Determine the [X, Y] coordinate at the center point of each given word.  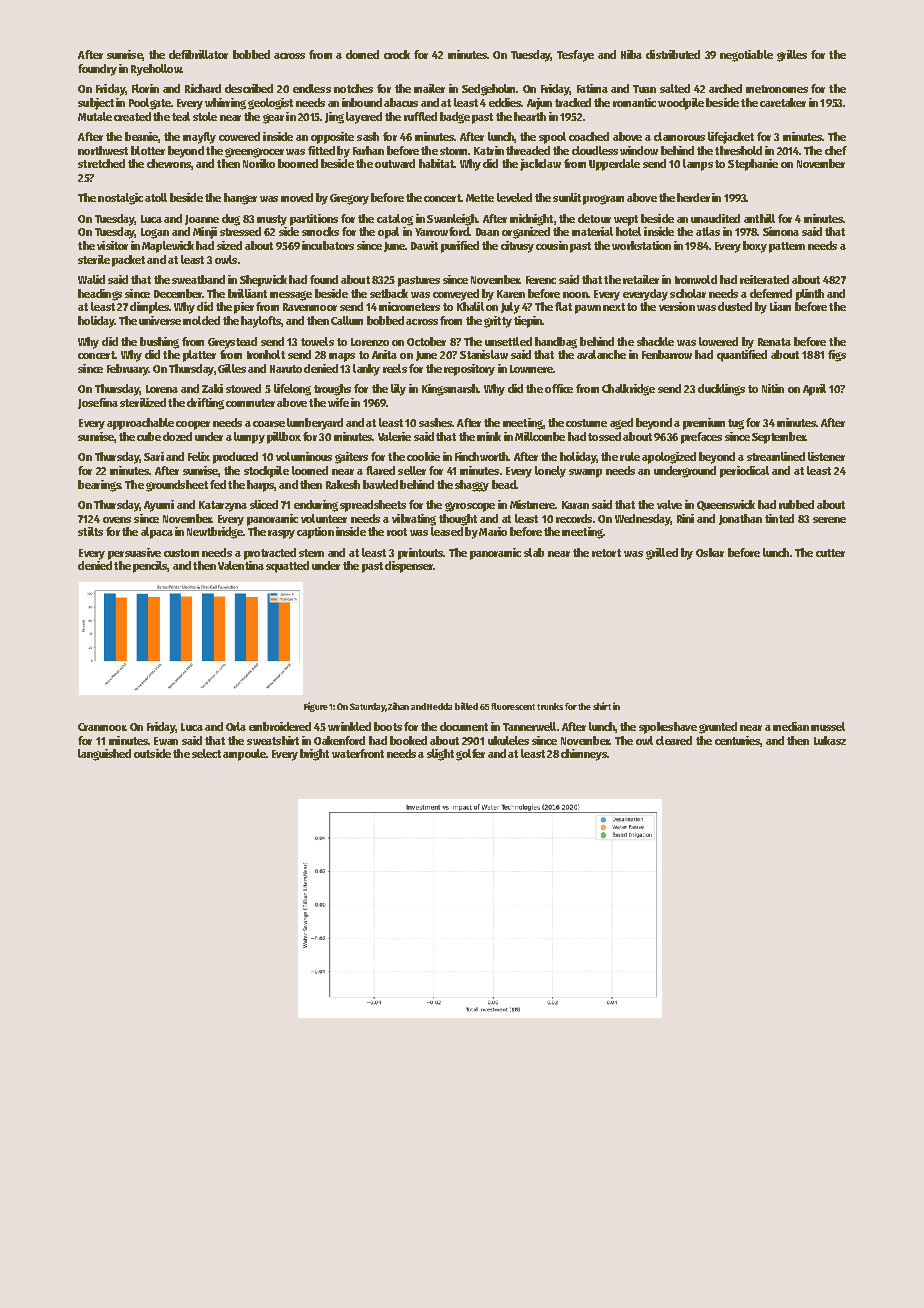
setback [389, 293]
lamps [698, 165]
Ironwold [696, 279]
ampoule [244, 755]
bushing [159, 343]
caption [315, 533]
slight [440, 755]
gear [273, 119]
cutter [830, 553]
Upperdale [614, 165]
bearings [99, 486]
